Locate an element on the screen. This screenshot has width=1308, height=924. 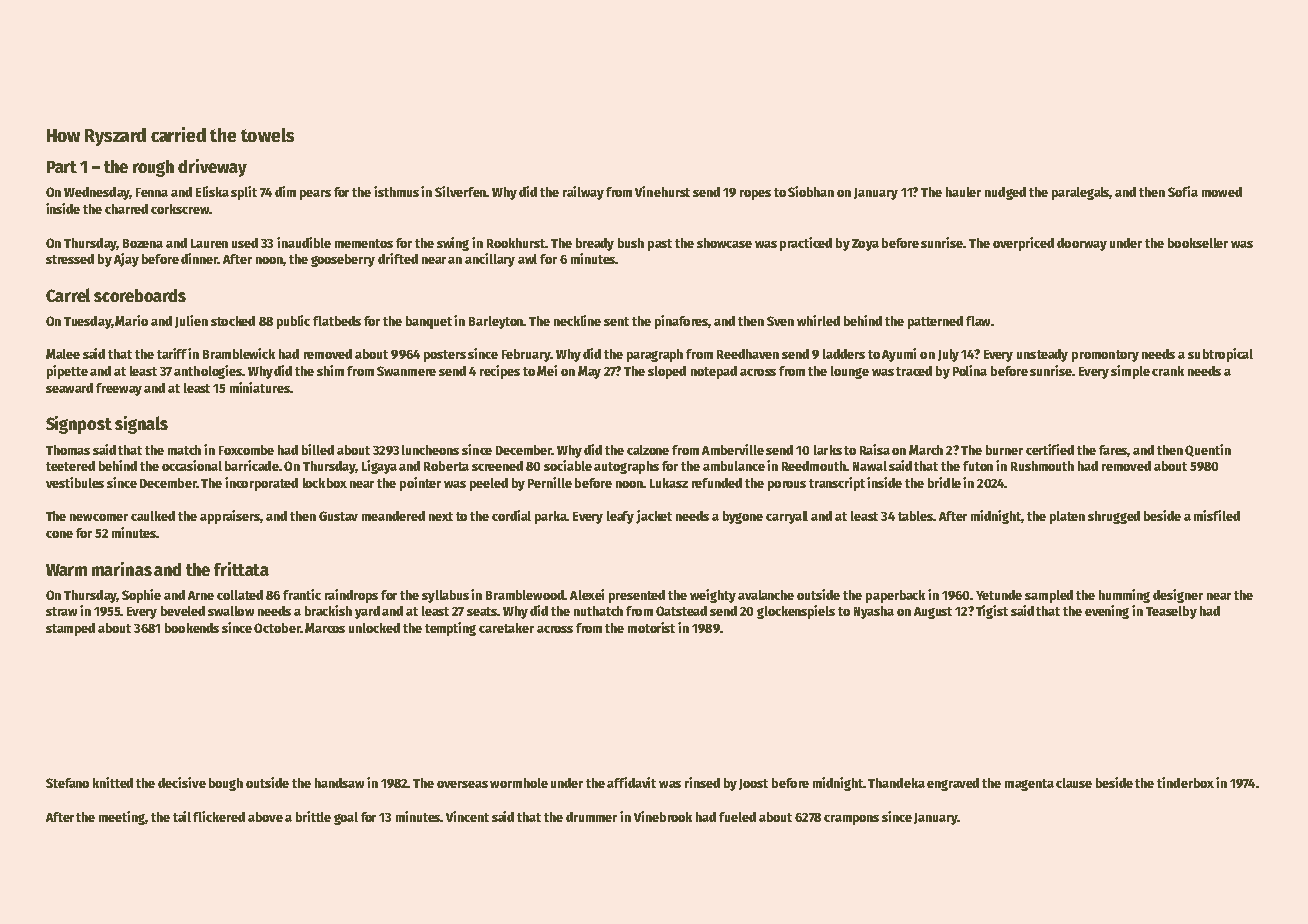
stressed is located at coordinates (70, 259).
